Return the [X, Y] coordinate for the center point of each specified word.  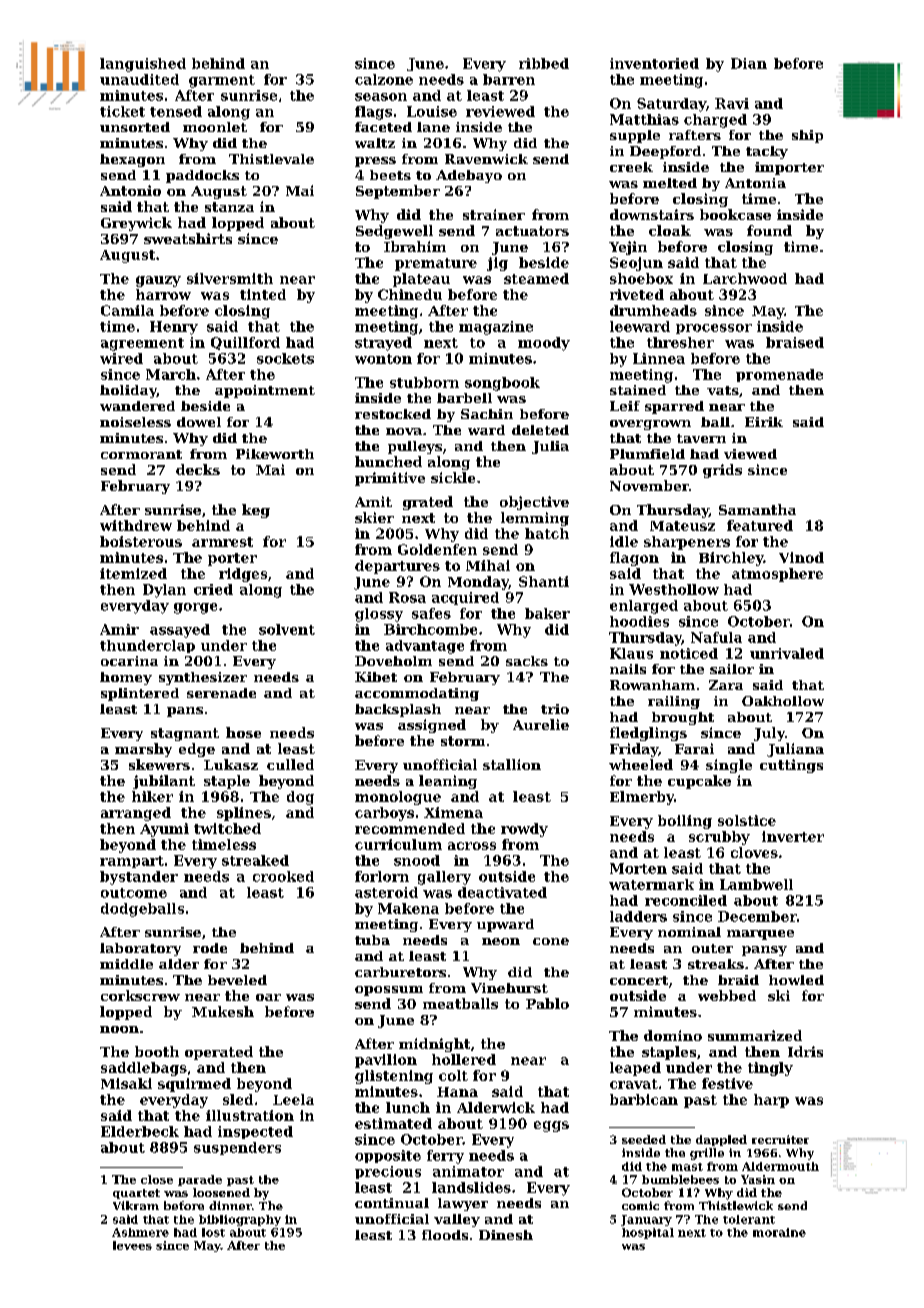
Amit [373, 501]
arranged [136, 814]
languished [143, 65]
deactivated [502, 892]
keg [256, 511]
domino [673, 1035]
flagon [634, 559]
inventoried [654, 63]
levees [132, 1245]
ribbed [544, 63]
